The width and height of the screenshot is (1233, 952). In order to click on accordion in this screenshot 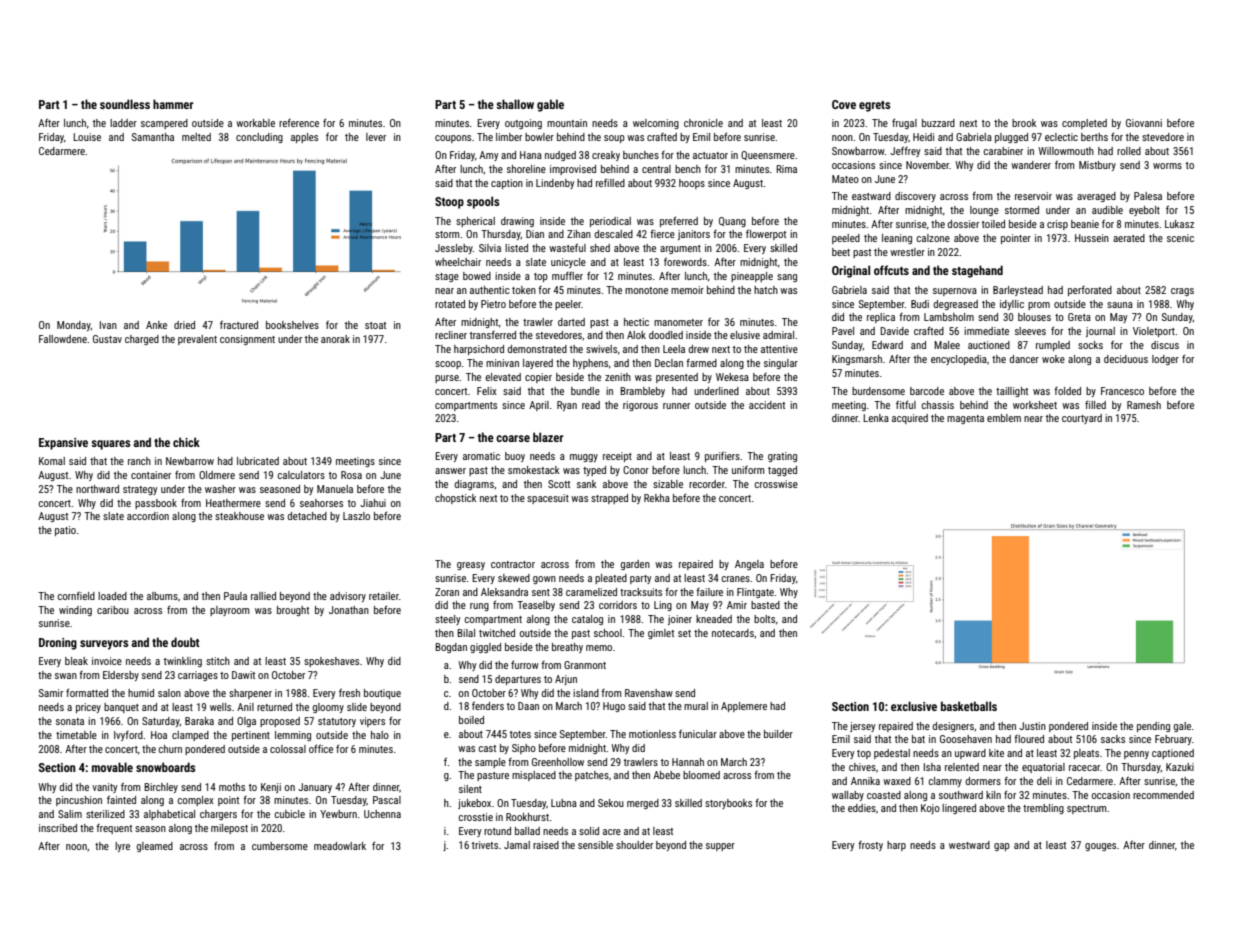, I will do `click(148, 516)`.
